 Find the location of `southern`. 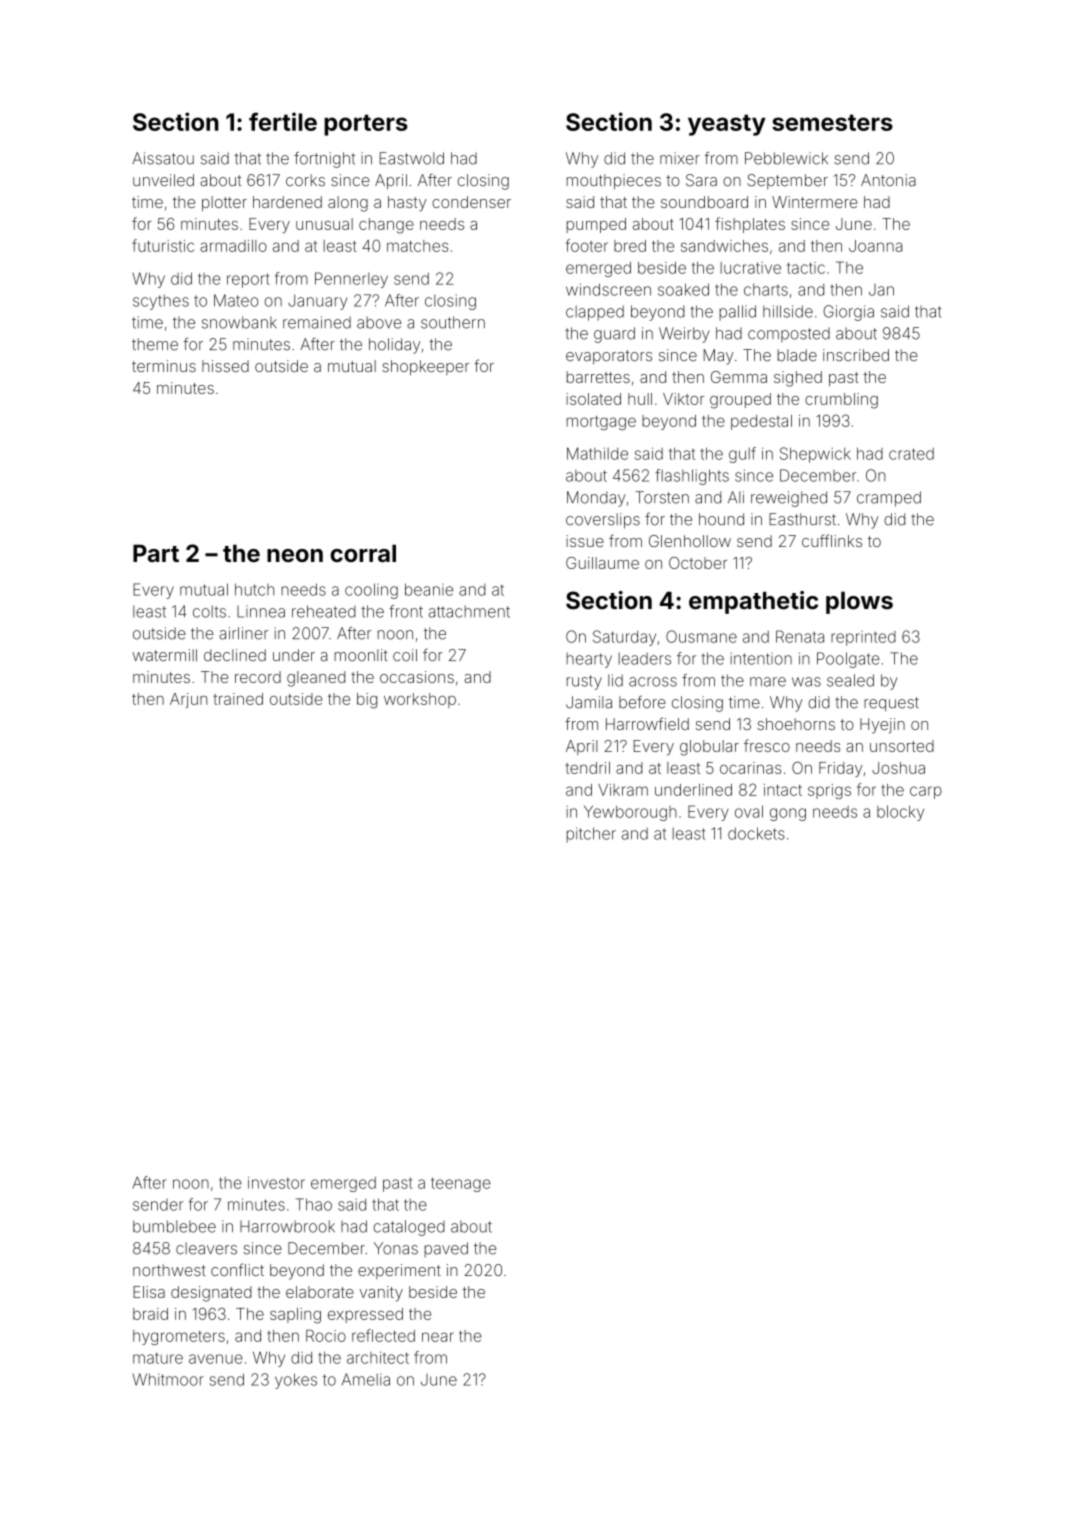

southern is located at coordinates (453, 322).
